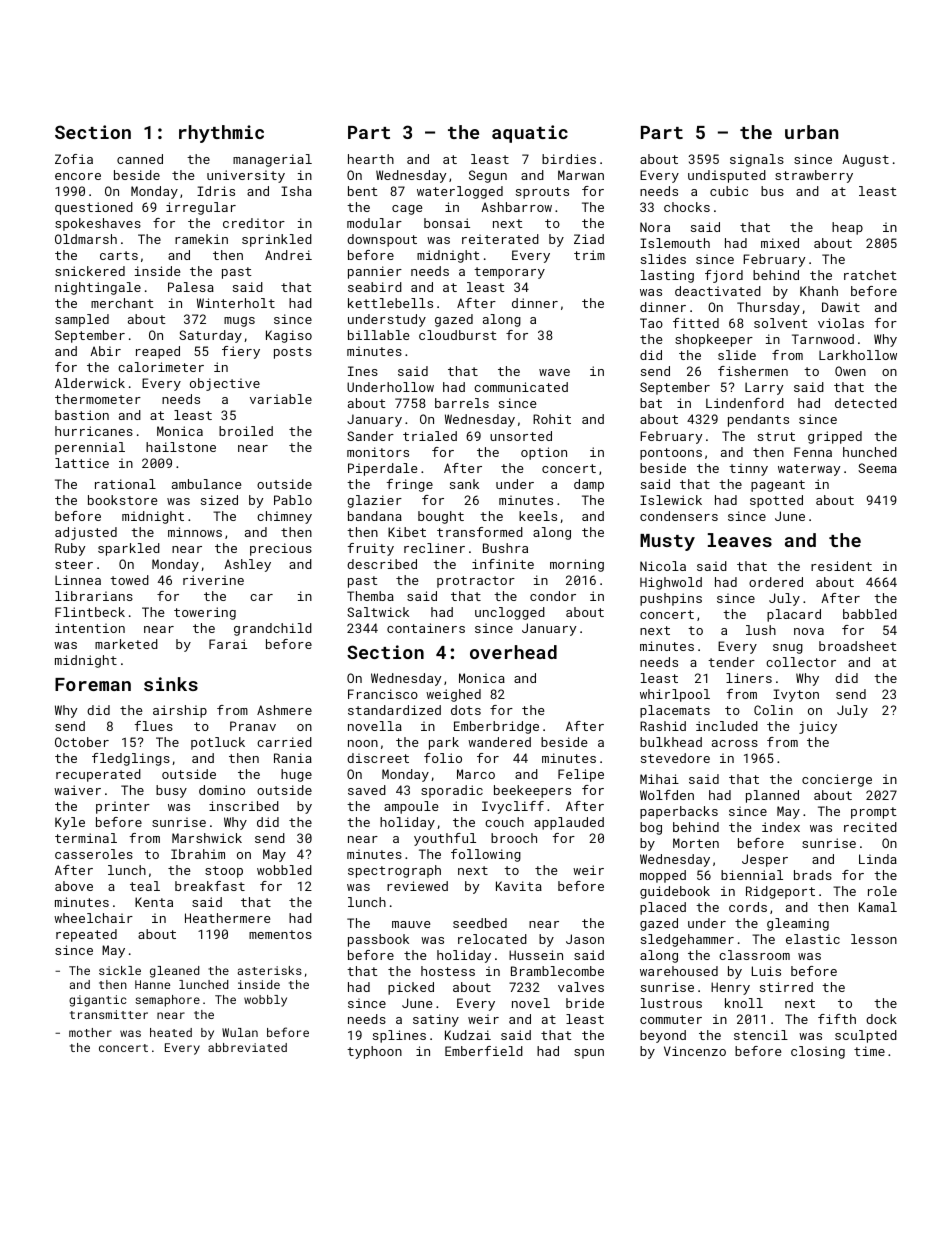 The width and height of the page is (952, 1233). Describe the element at coordinates (129, 580) in the page. I see `towed` at that location.
